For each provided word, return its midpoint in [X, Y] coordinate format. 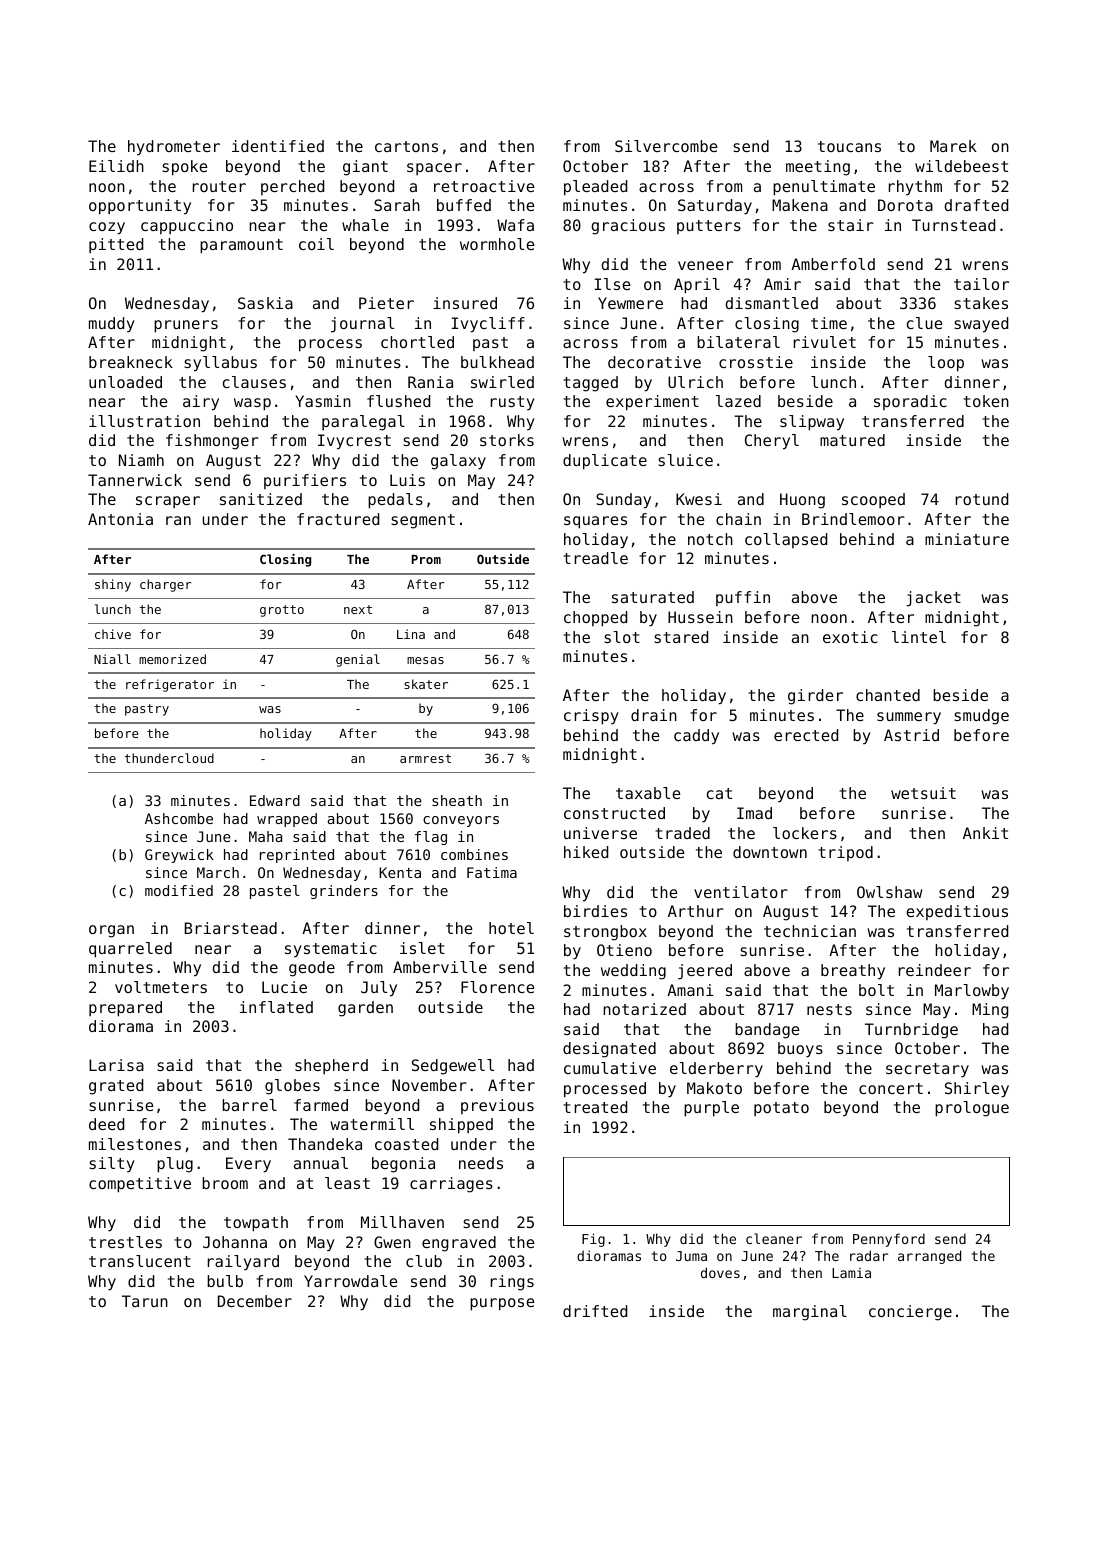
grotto [282, 611]
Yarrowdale [351, 1281]
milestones [135, 1144]
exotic [850, 637]
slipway [812, 423]
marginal [810, 1313]
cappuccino [187, 226]
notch [710, 539]
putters [709, 227]
